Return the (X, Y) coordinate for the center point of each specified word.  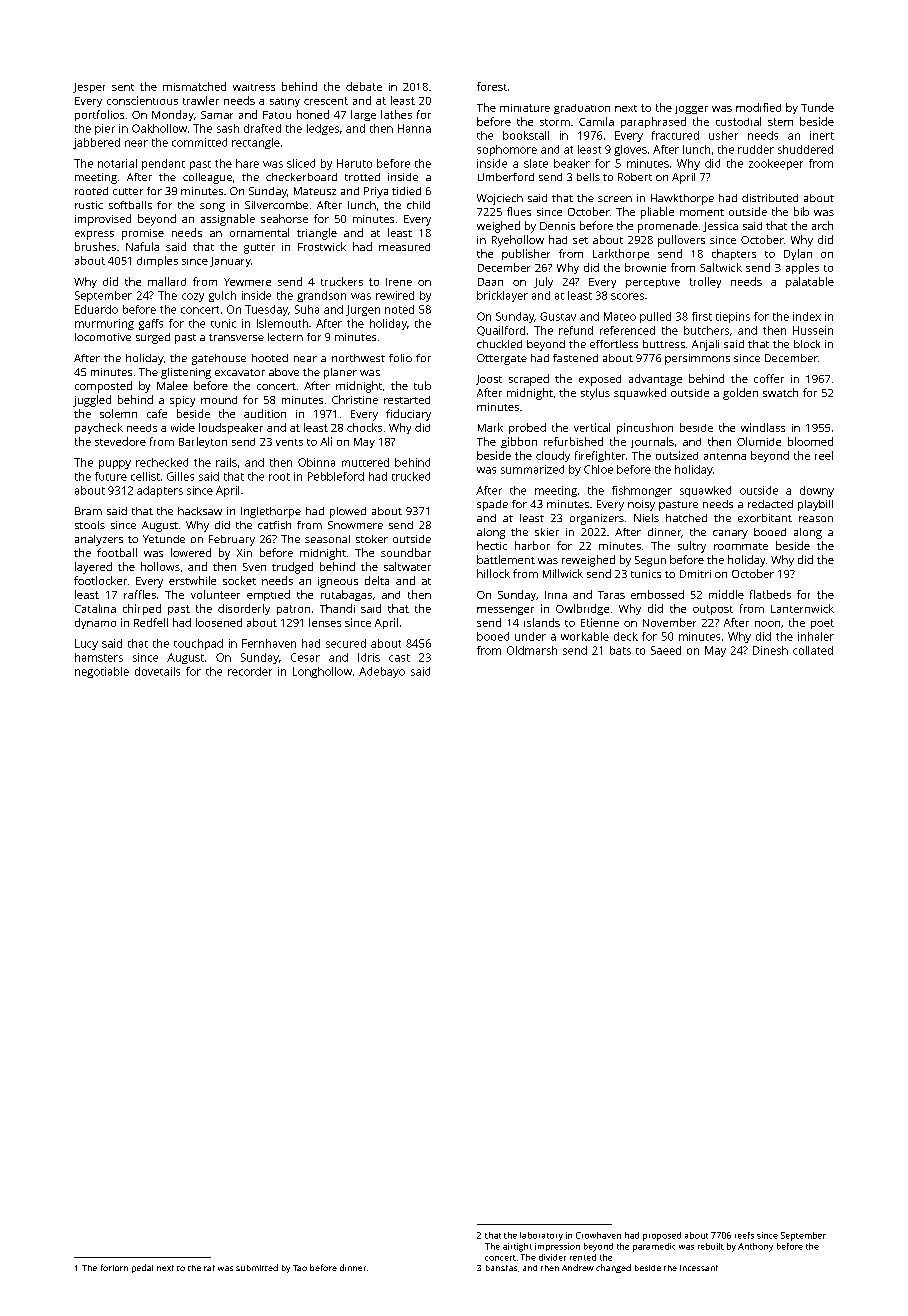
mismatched (194, 86)
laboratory (541, 1236)
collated (813, 650)
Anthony (755, 1247)
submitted (257, 1267)
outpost (713, 610)
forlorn (114, 1267)
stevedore (120, 441)
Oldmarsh (532, 650)
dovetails (157, 671)
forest (492, 86)
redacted (770, 504)
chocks (364, 427)
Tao (300, 1268)
